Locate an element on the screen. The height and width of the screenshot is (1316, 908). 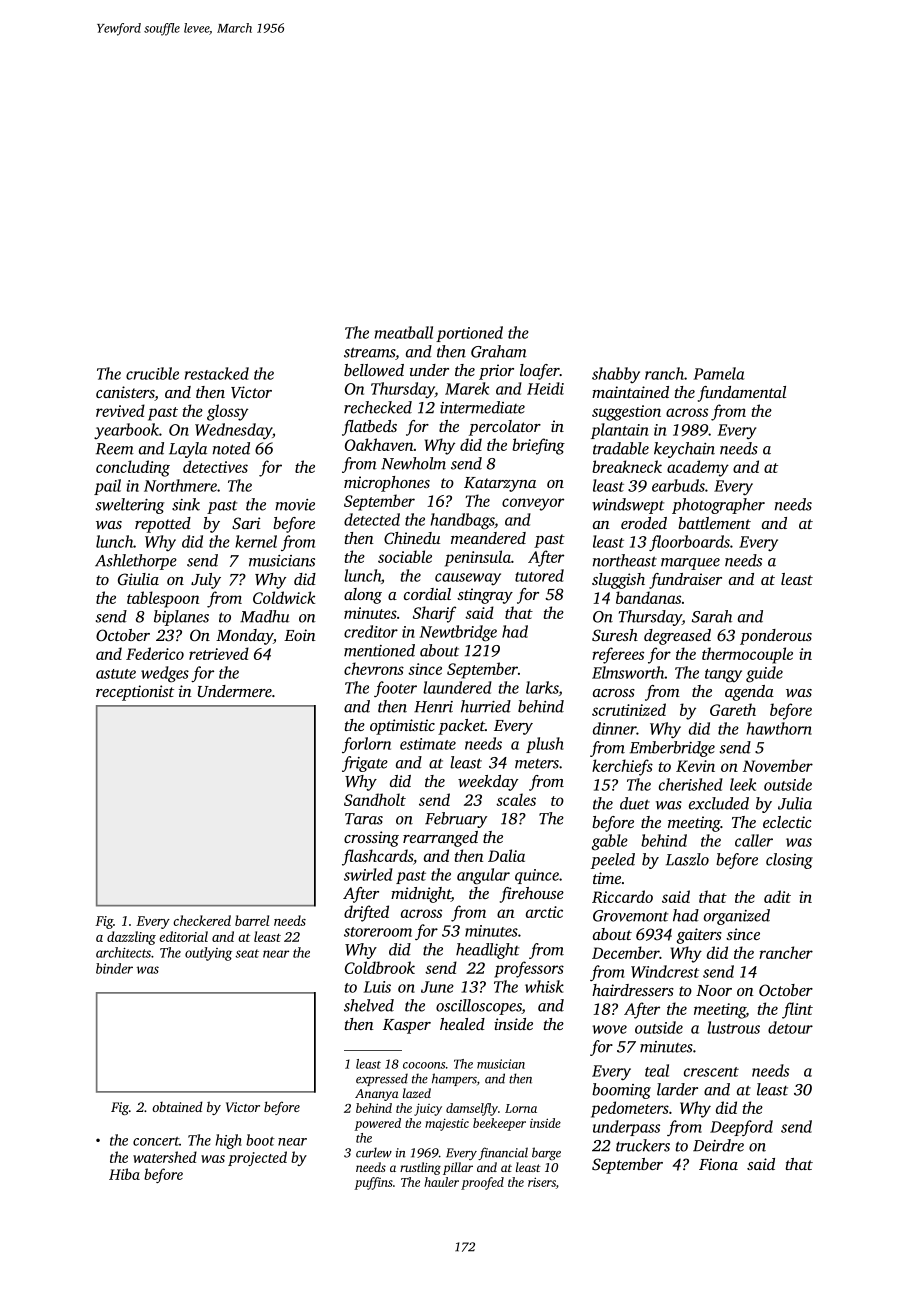
dazzling is located at coordinates (131, 938).
